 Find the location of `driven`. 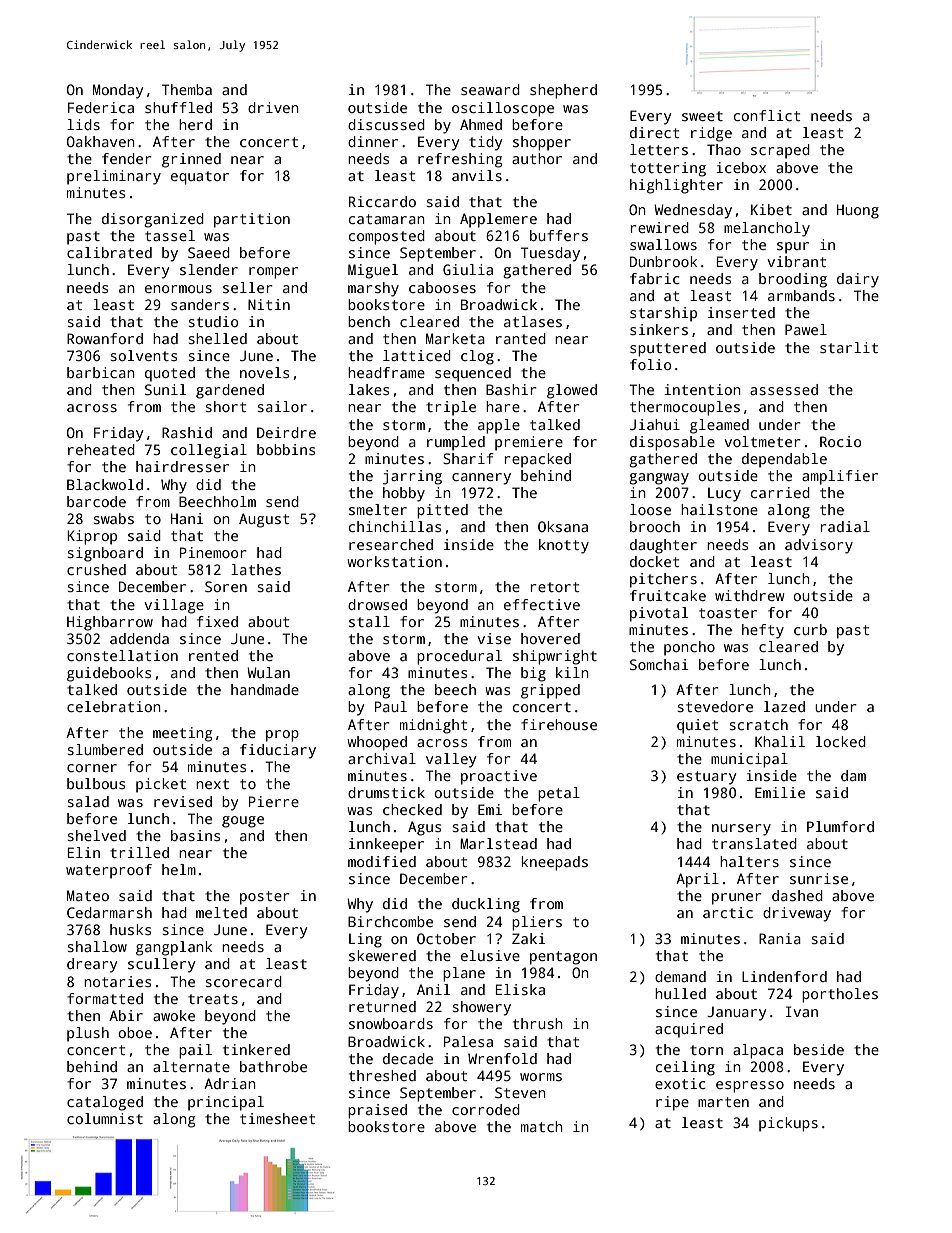

driven is located at coordinates (273, 107).
